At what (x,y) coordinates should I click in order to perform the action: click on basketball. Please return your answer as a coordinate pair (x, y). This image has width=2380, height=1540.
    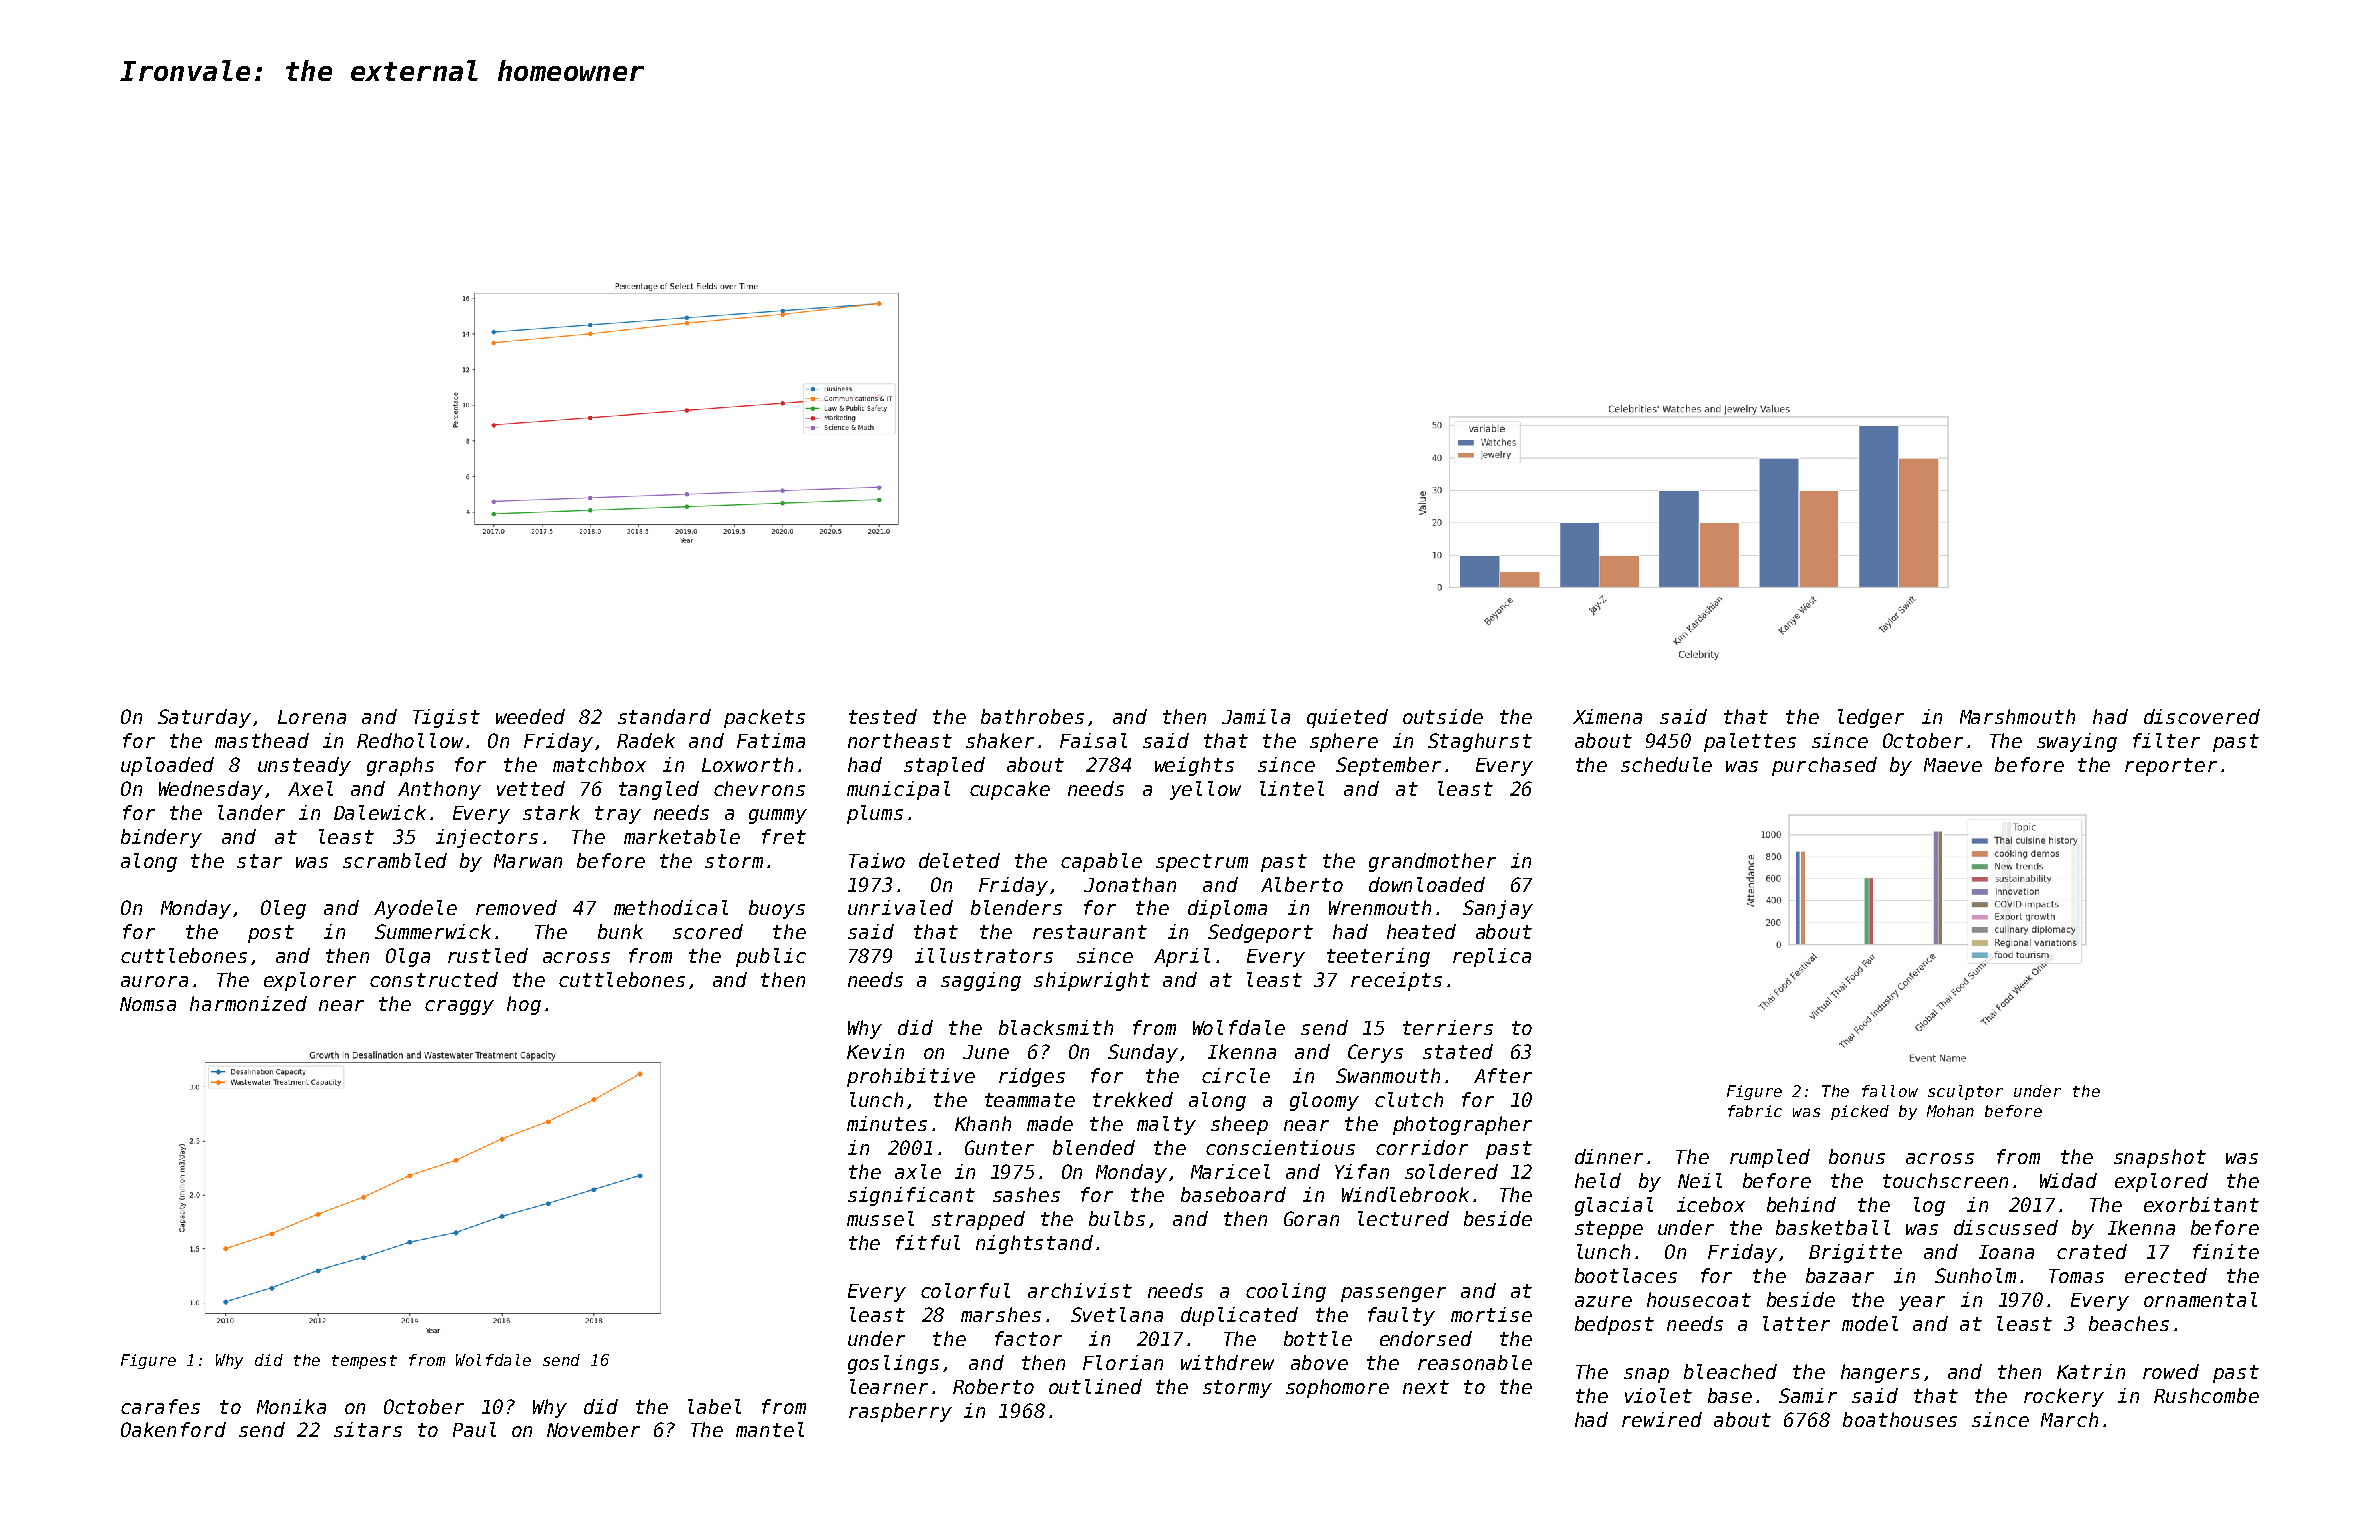
    Looking at the image, I should click on (1833, 1227).
